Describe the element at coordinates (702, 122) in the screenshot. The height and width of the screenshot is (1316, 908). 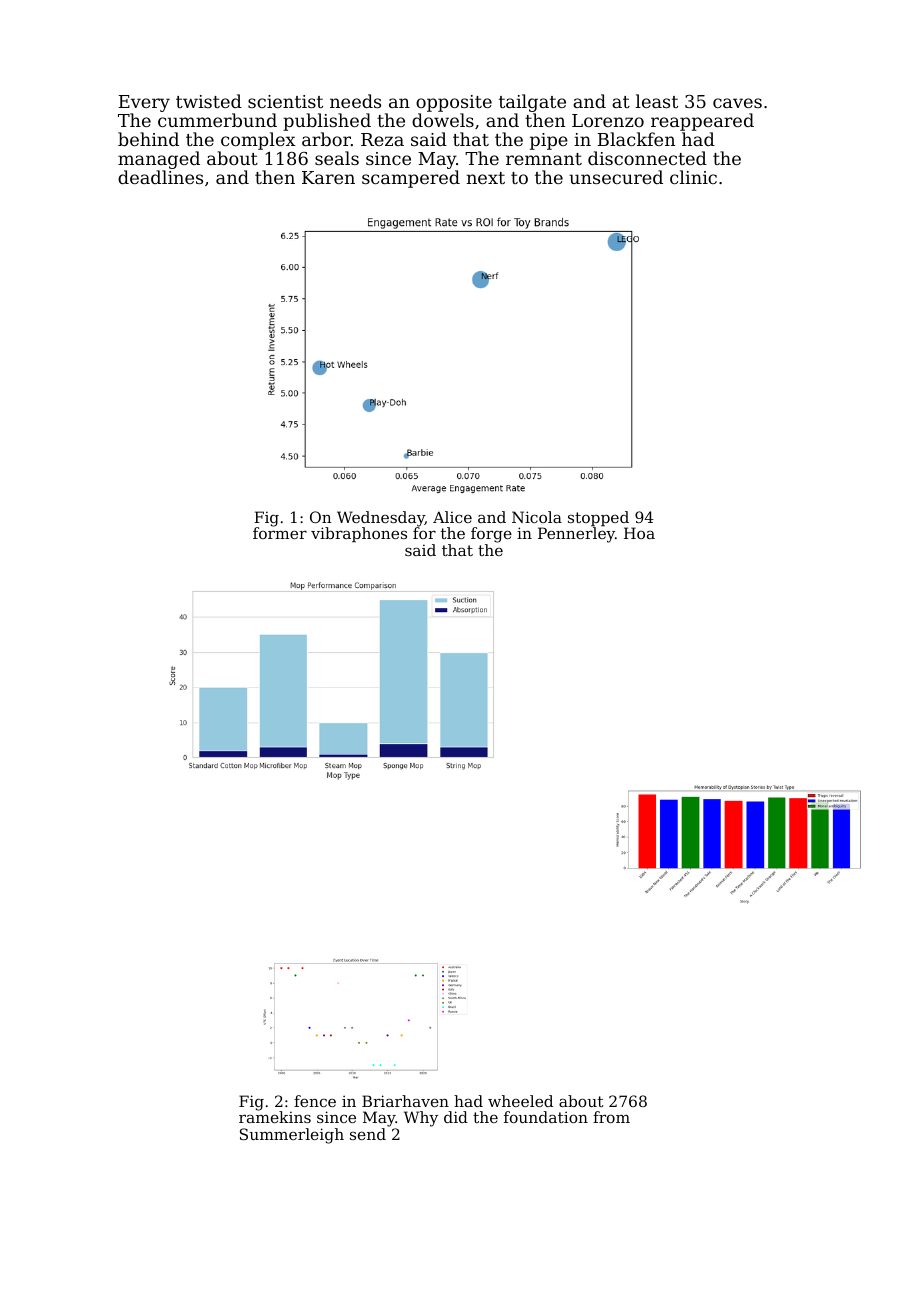
I see `reappeared` at that location.
